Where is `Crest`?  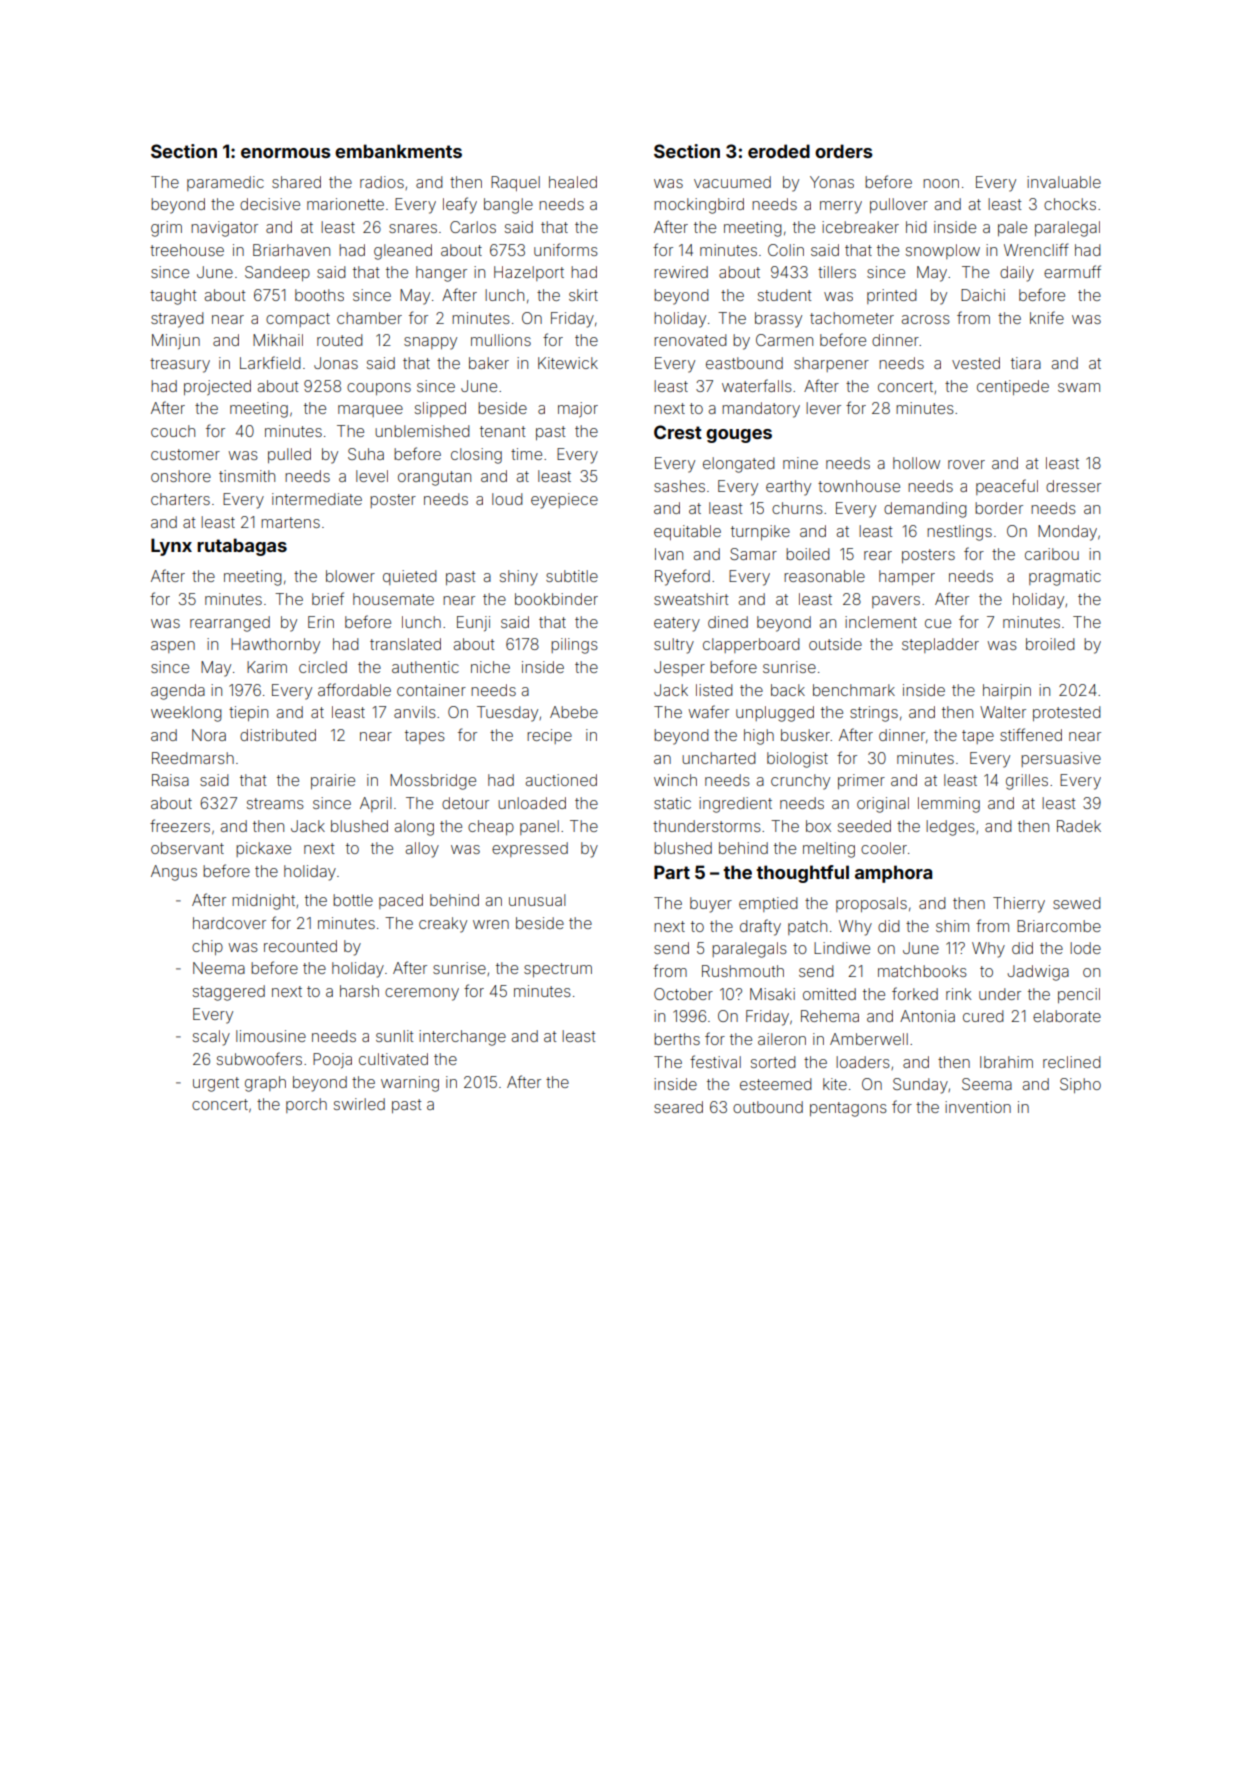 Crest is located at coordinates (678, 432).
